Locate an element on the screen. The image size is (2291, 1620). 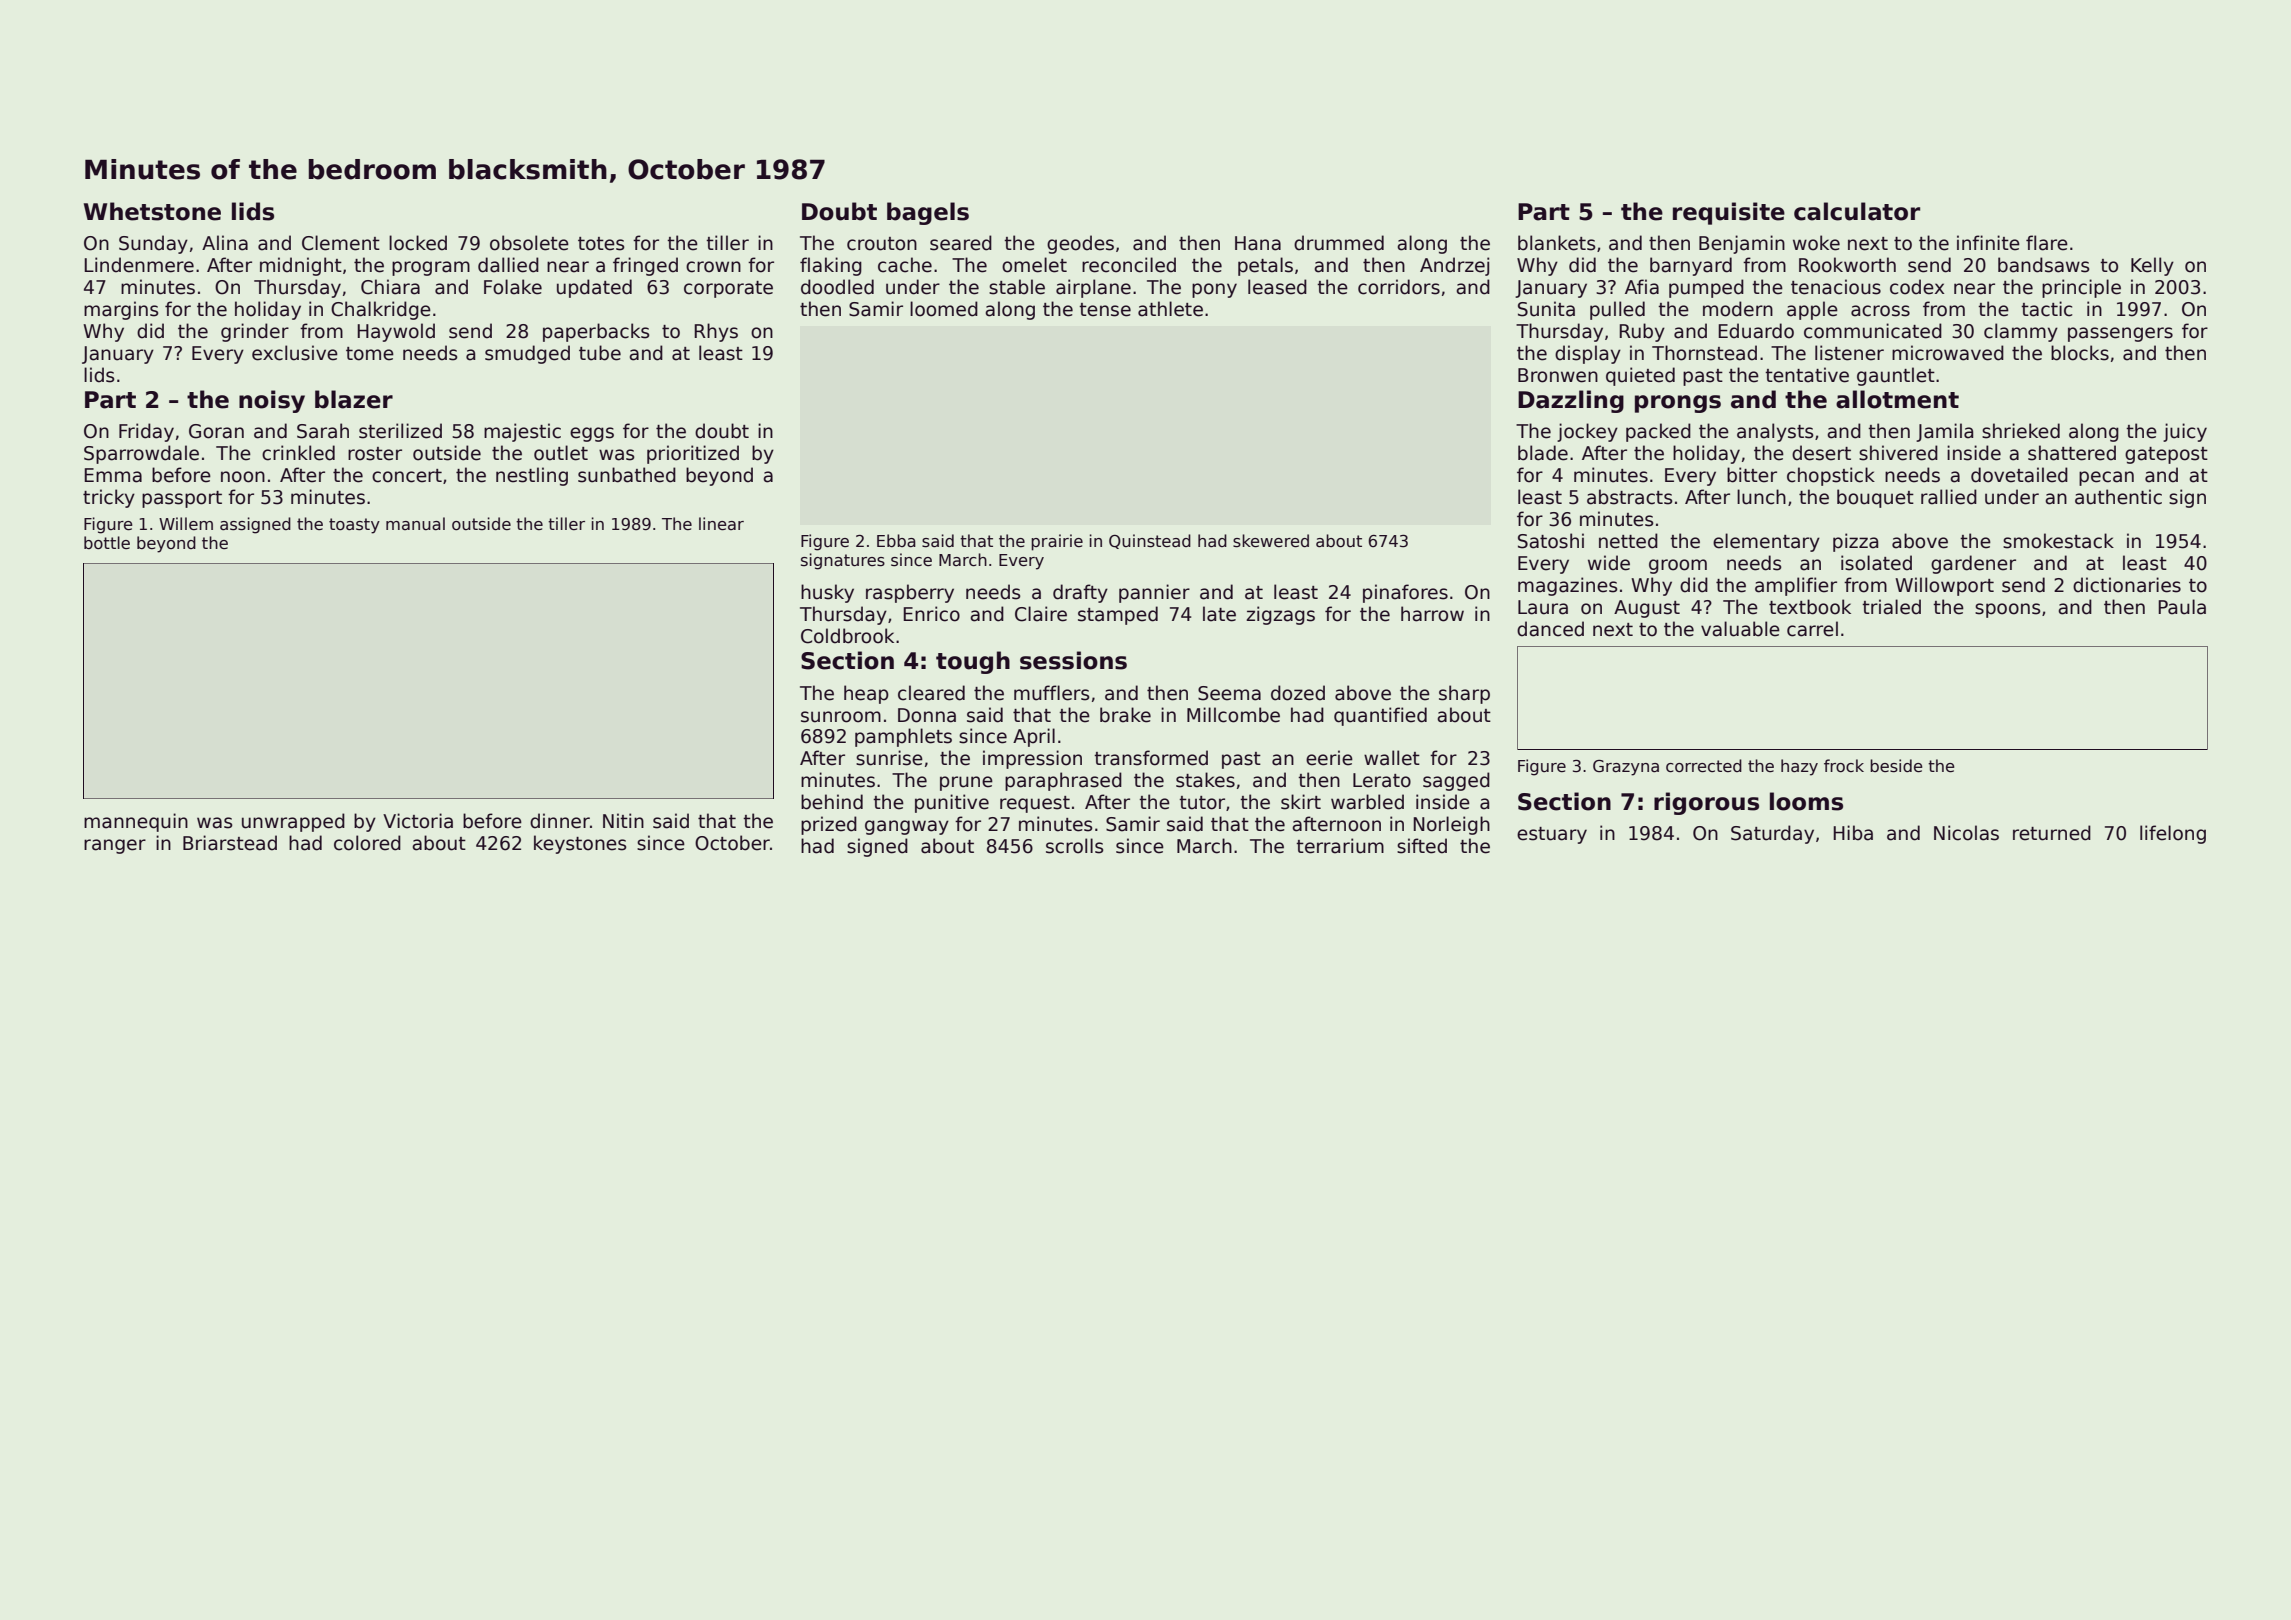
updated is located at coordinates (594, 288).
